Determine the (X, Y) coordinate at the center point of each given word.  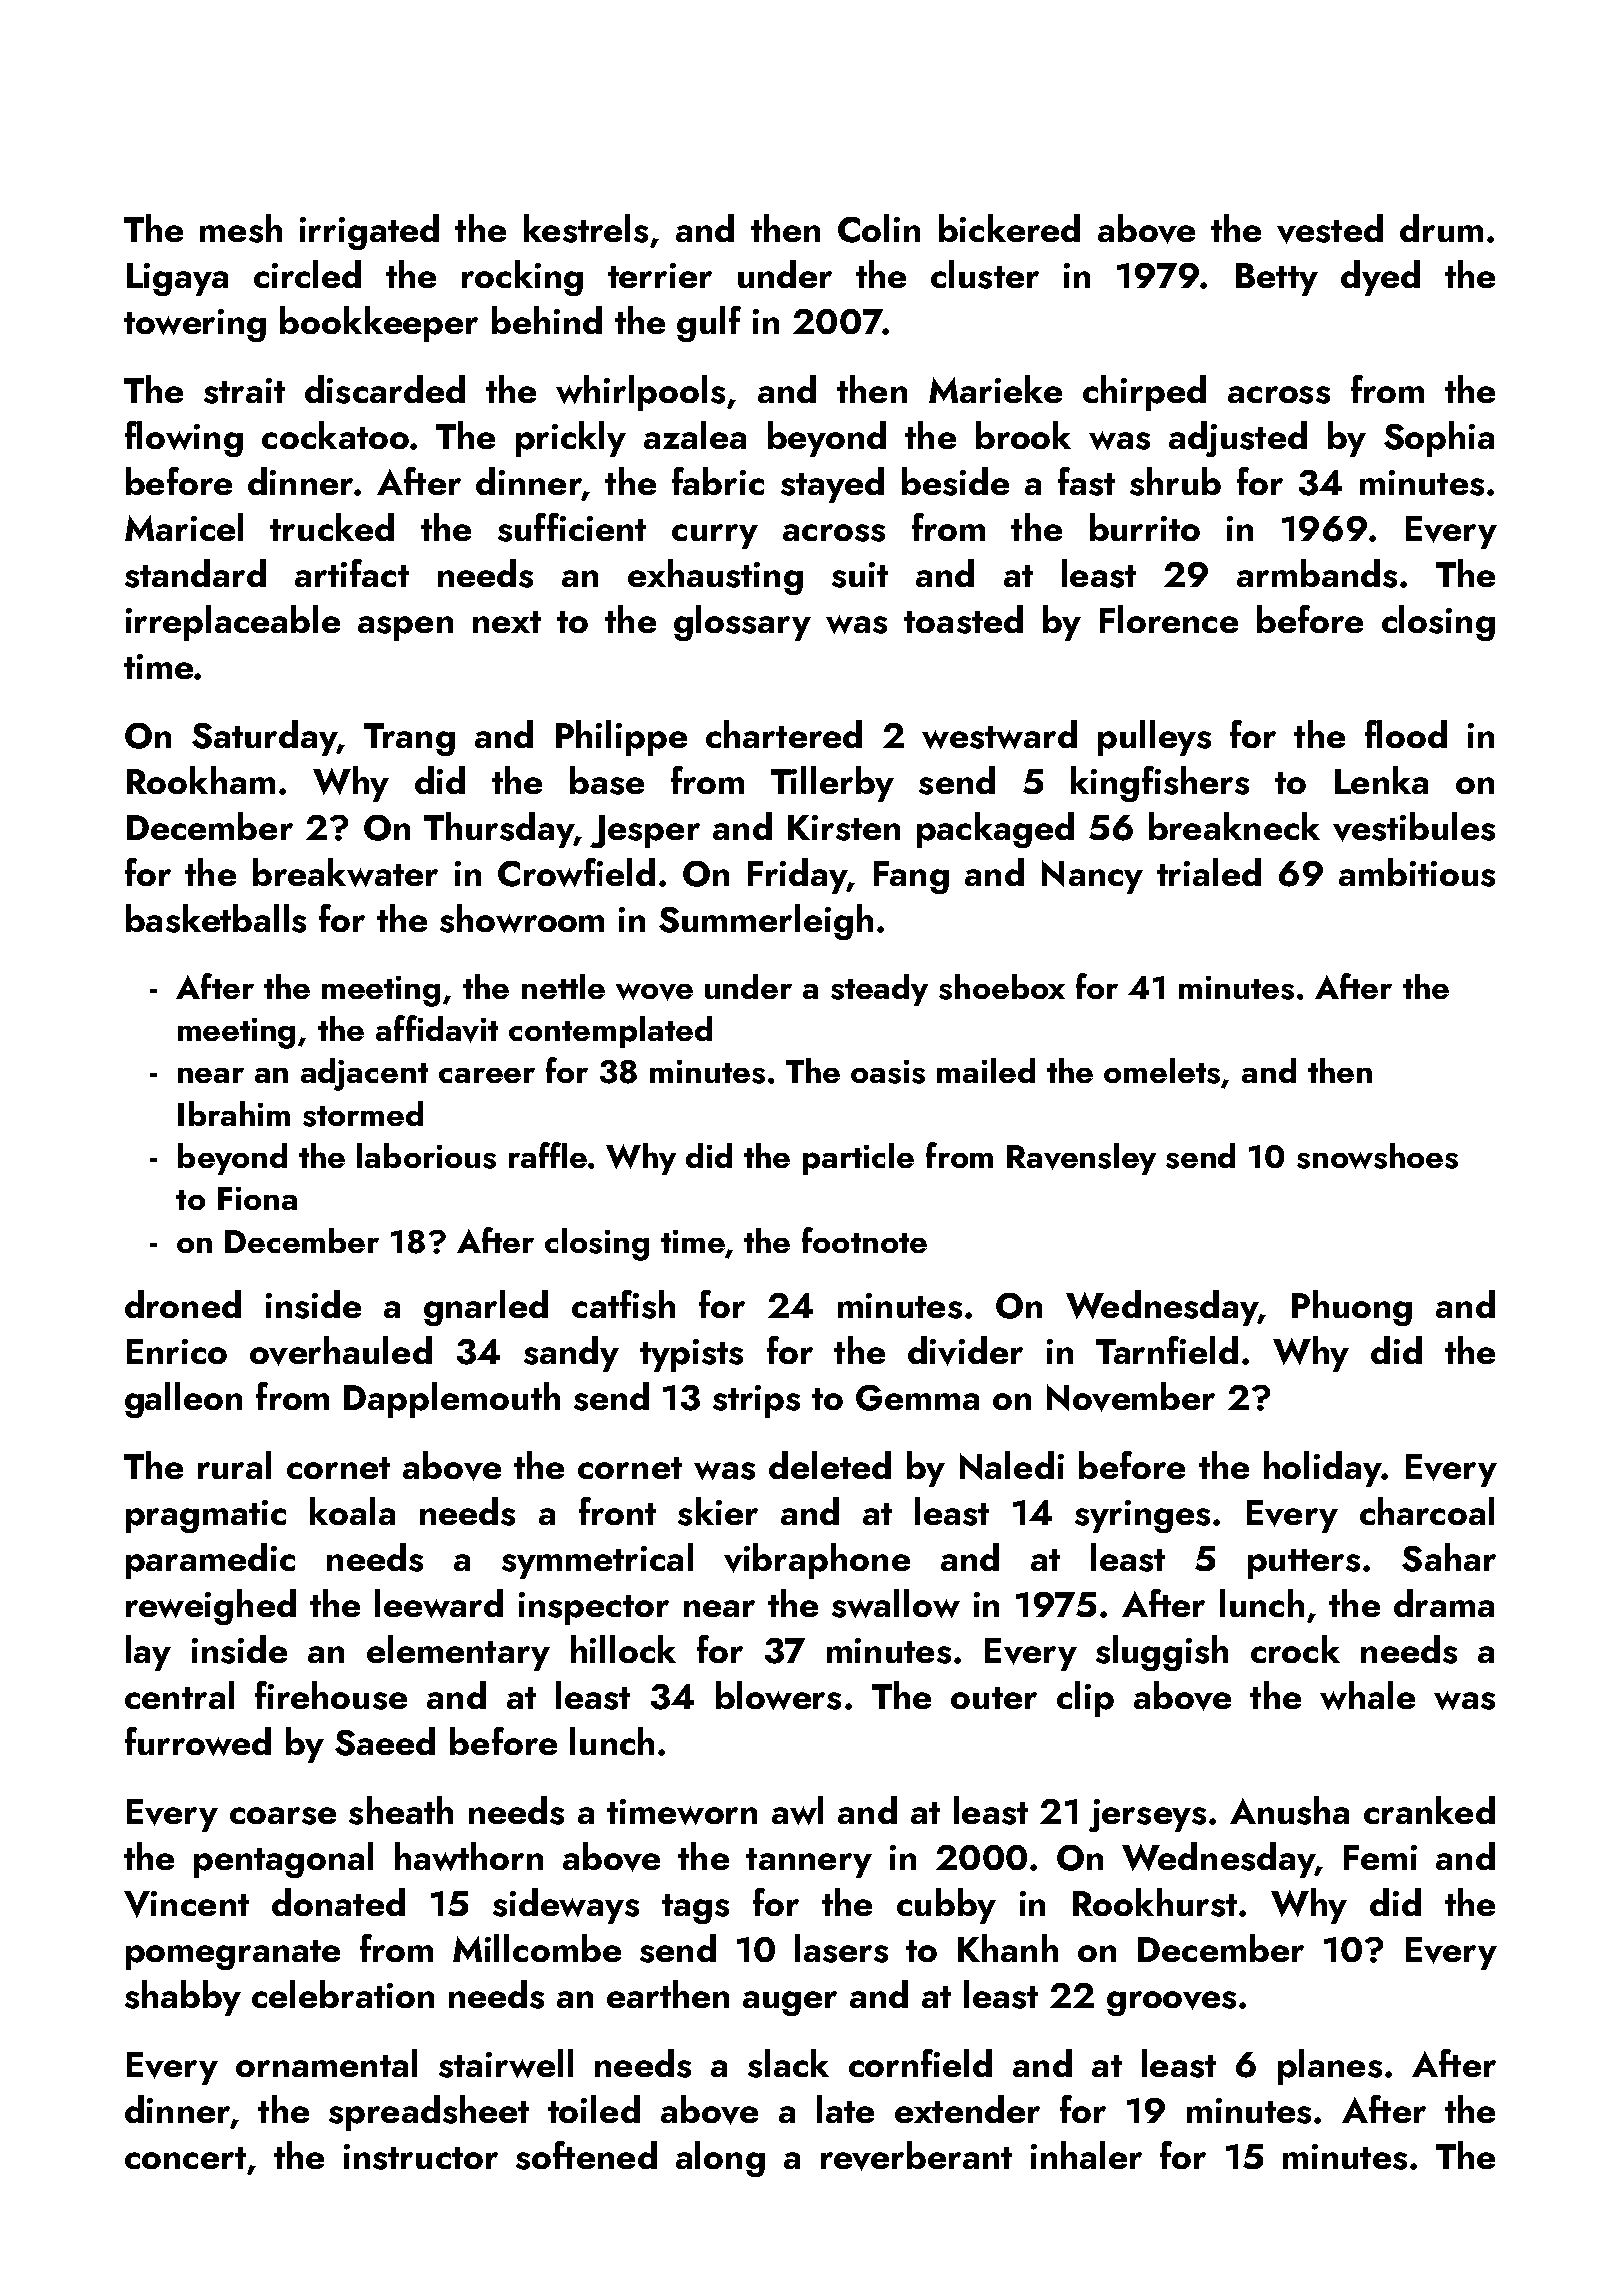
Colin (879, 228)
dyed (1380, 278)
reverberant (916, 2156)
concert (185, 2158)
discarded (385, 389)
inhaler (1086, 2155)
